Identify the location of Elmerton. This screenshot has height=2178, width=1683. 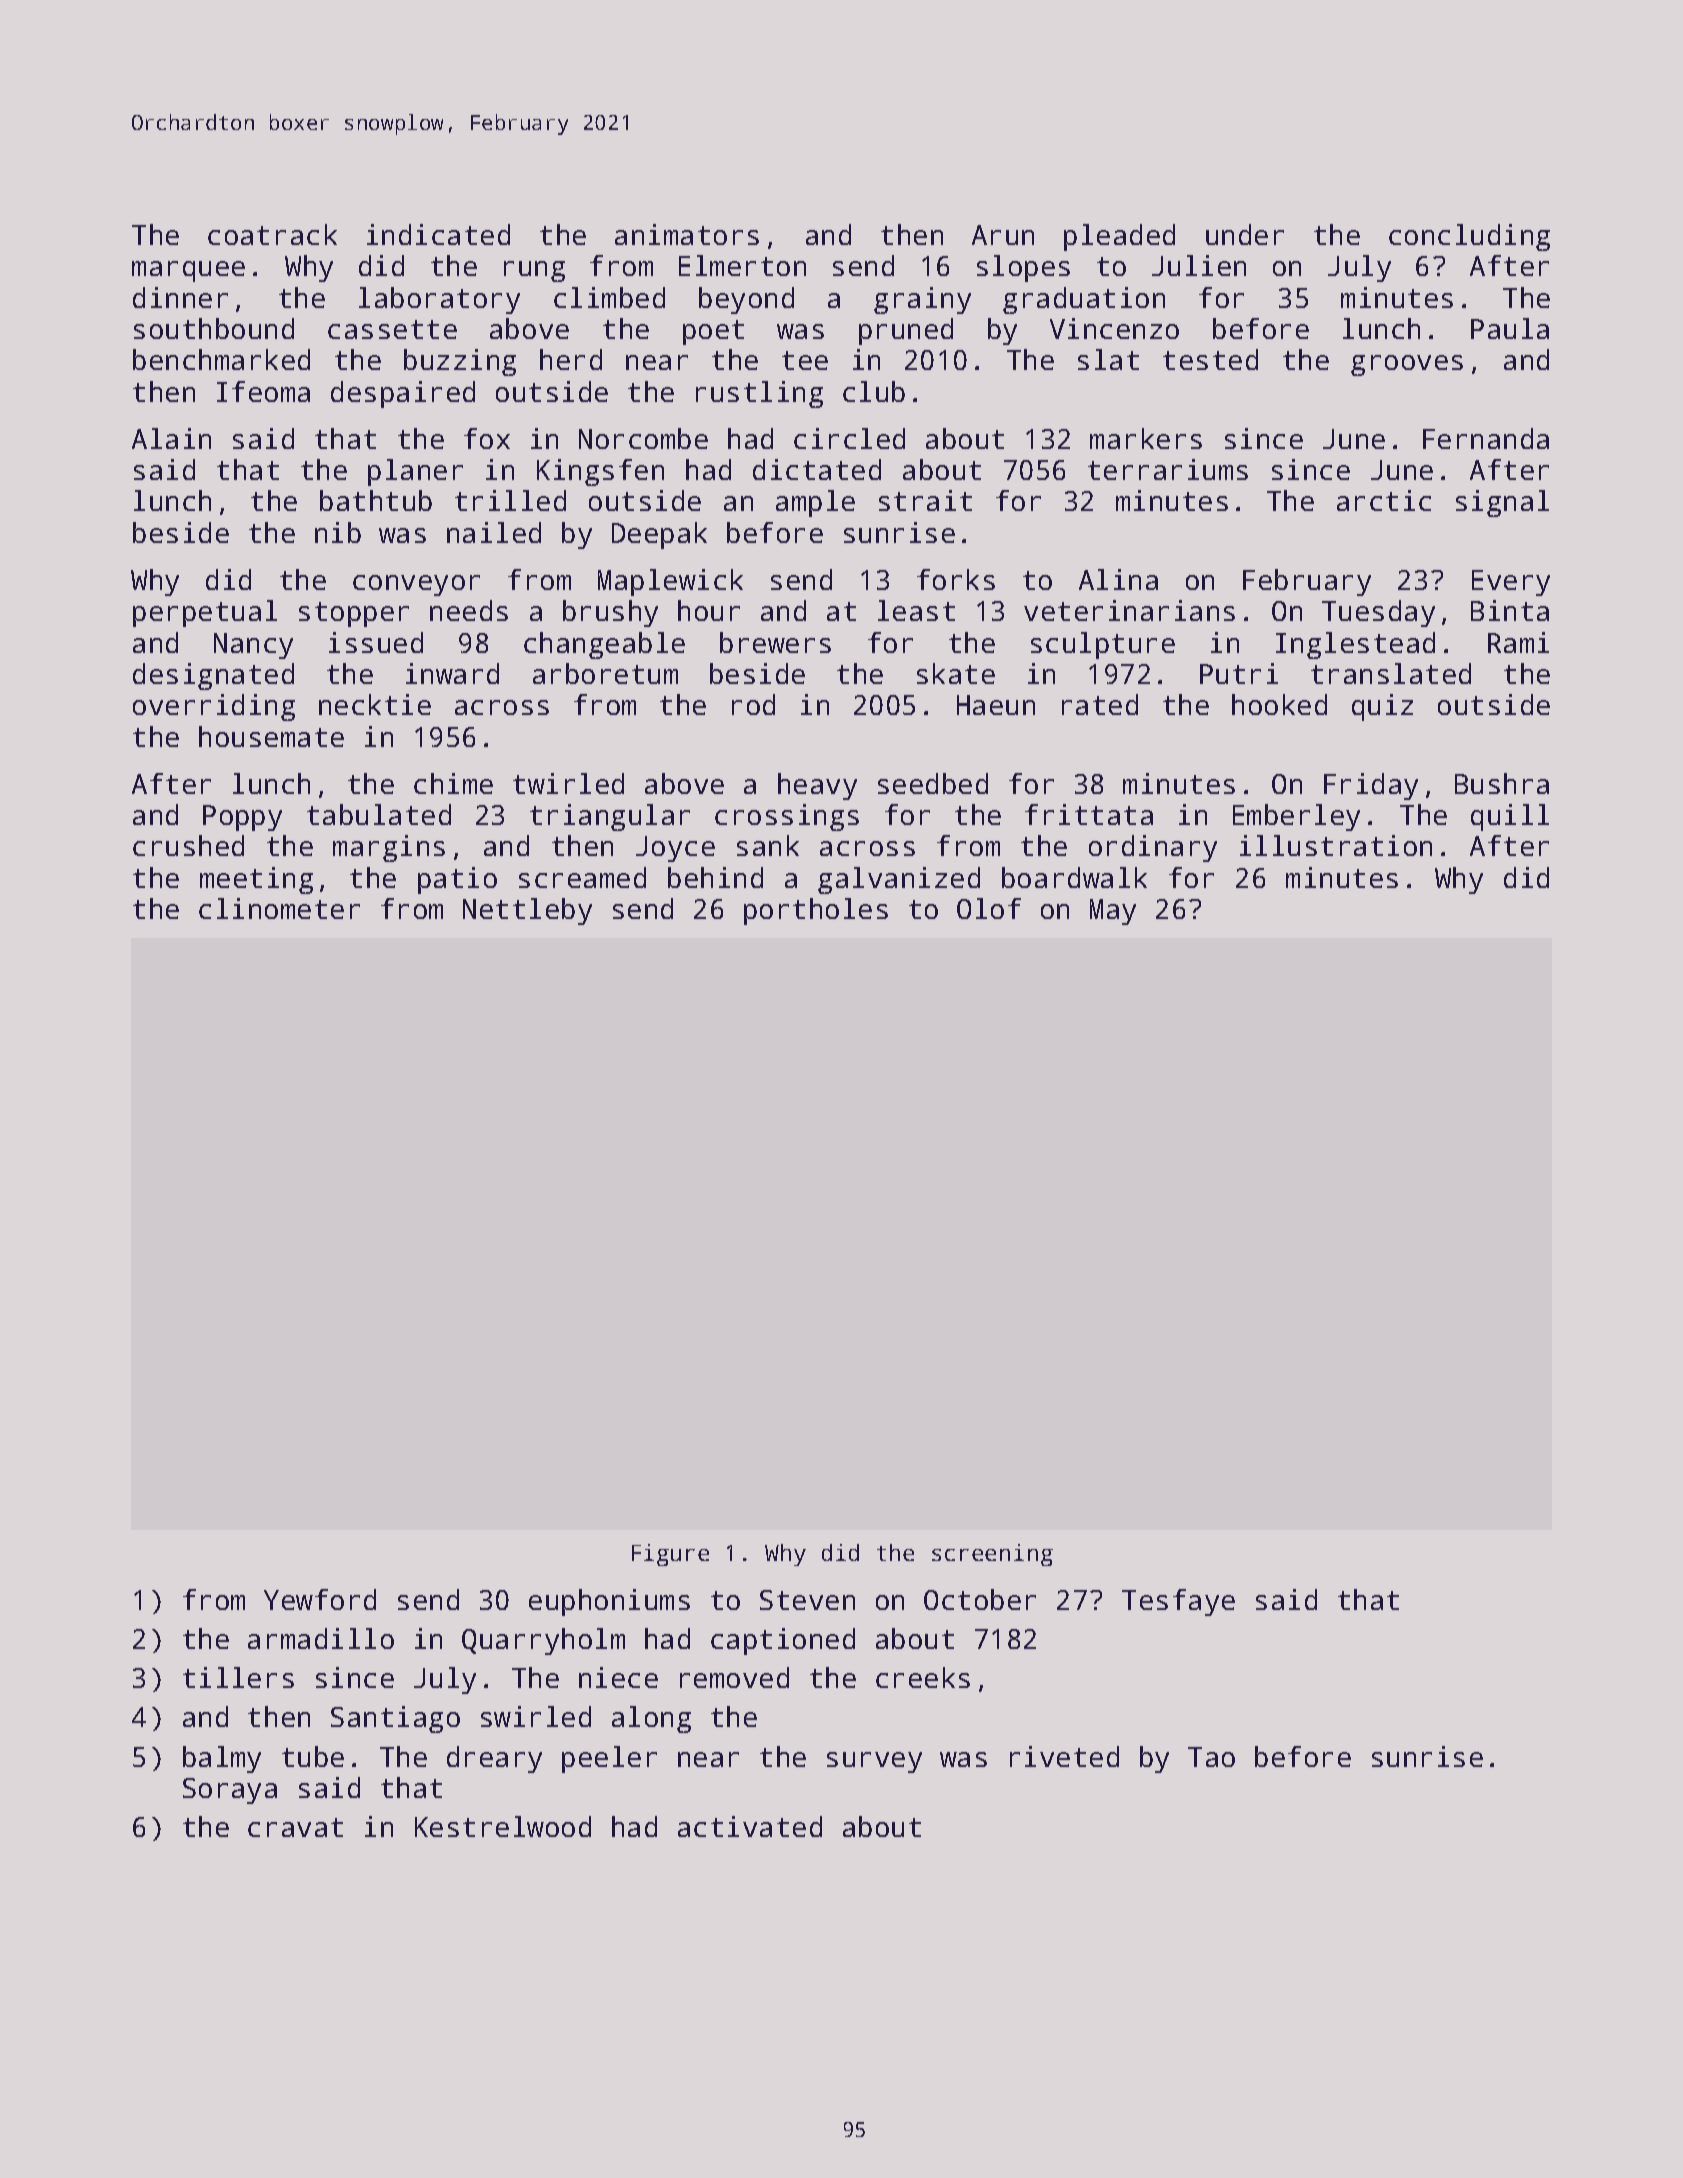
(742, 265).
